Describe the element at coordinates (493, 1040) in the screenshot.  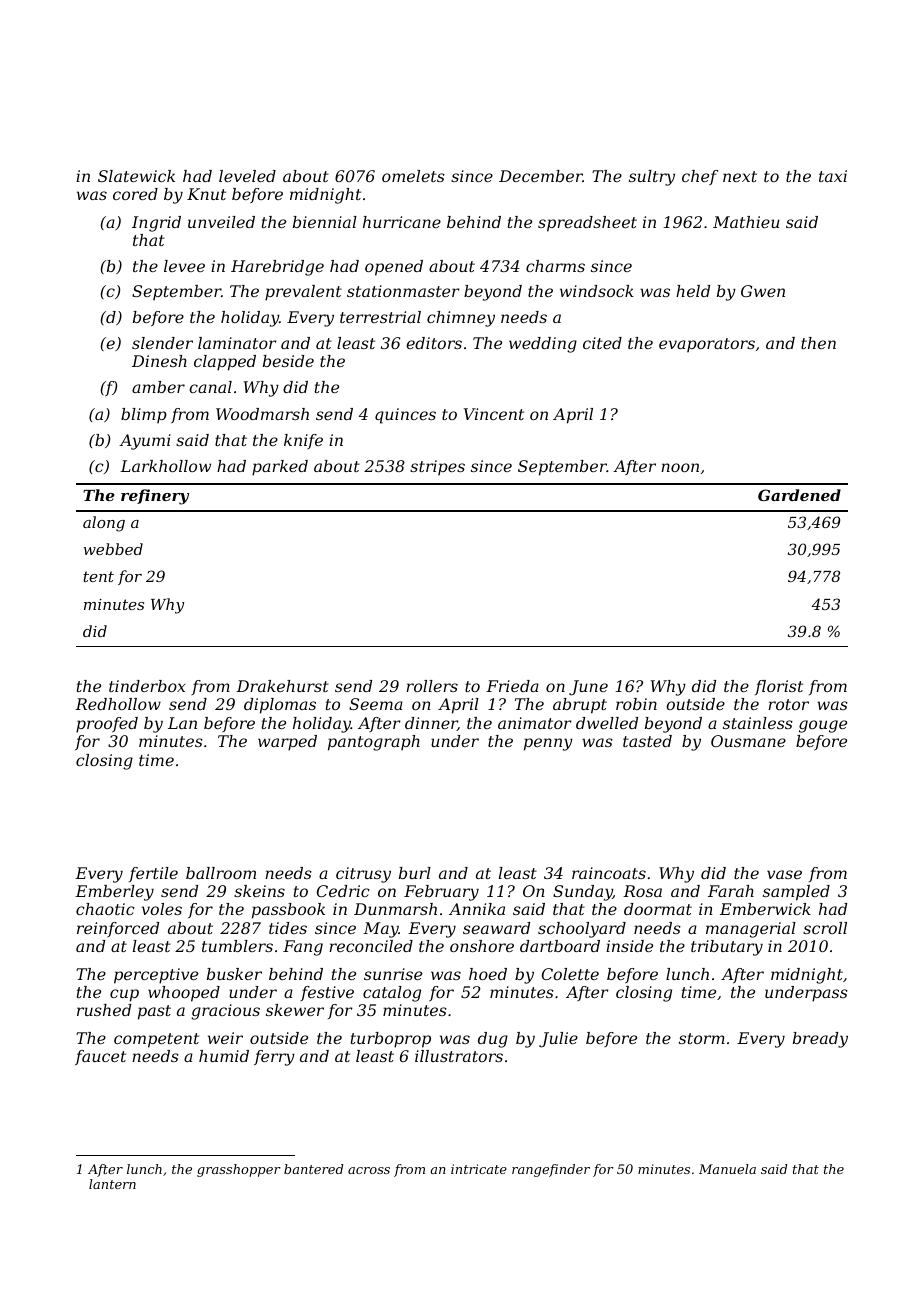
I see `dug` at that location.
